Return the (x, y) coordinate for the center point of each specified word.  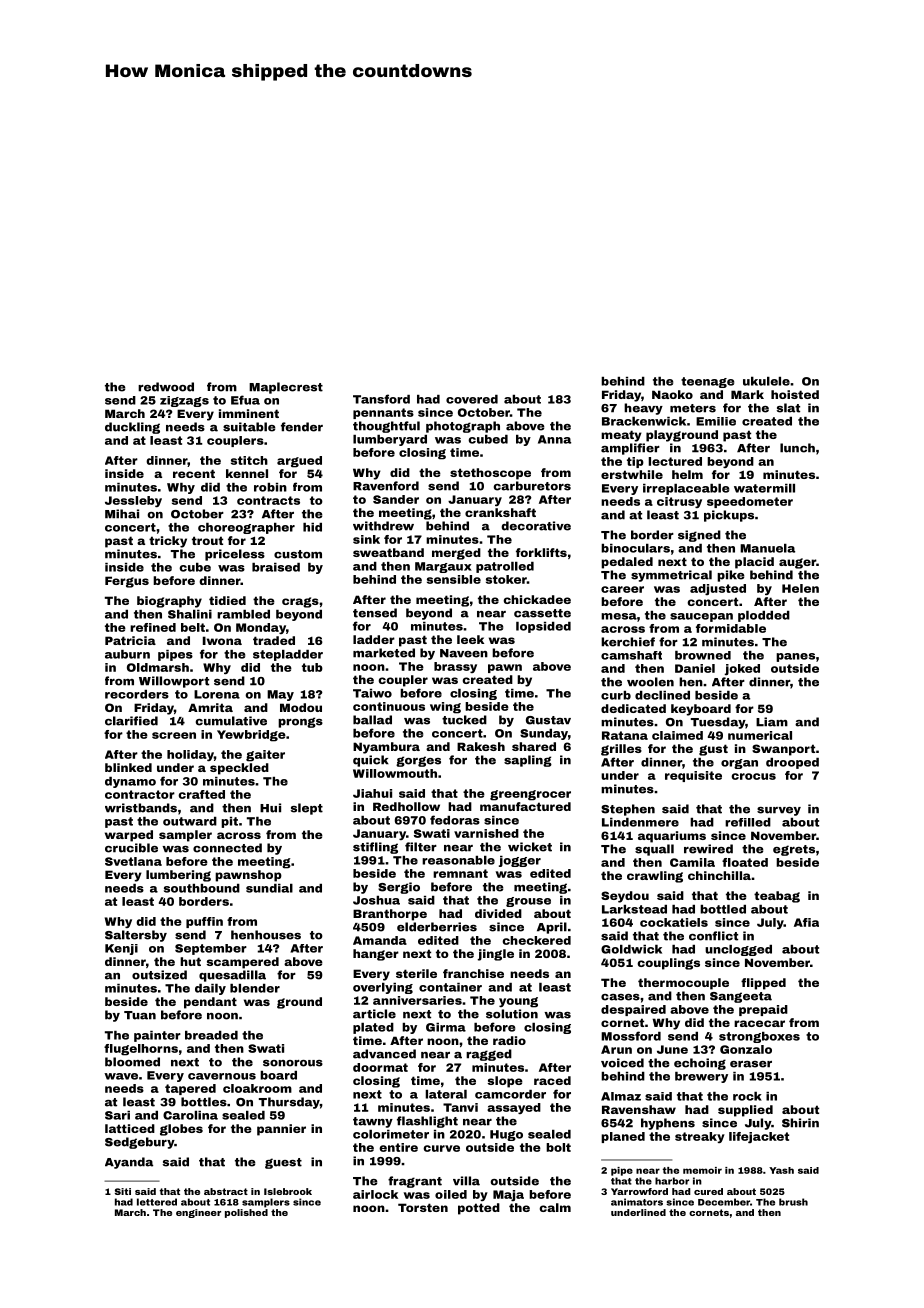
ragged (489, 1055)
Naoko (672, 394)
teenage (707, 382)
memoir (702, 1170)
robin (270, 487)
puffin (204, 922)
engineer (198, 1213)
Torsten (423, 1207)
